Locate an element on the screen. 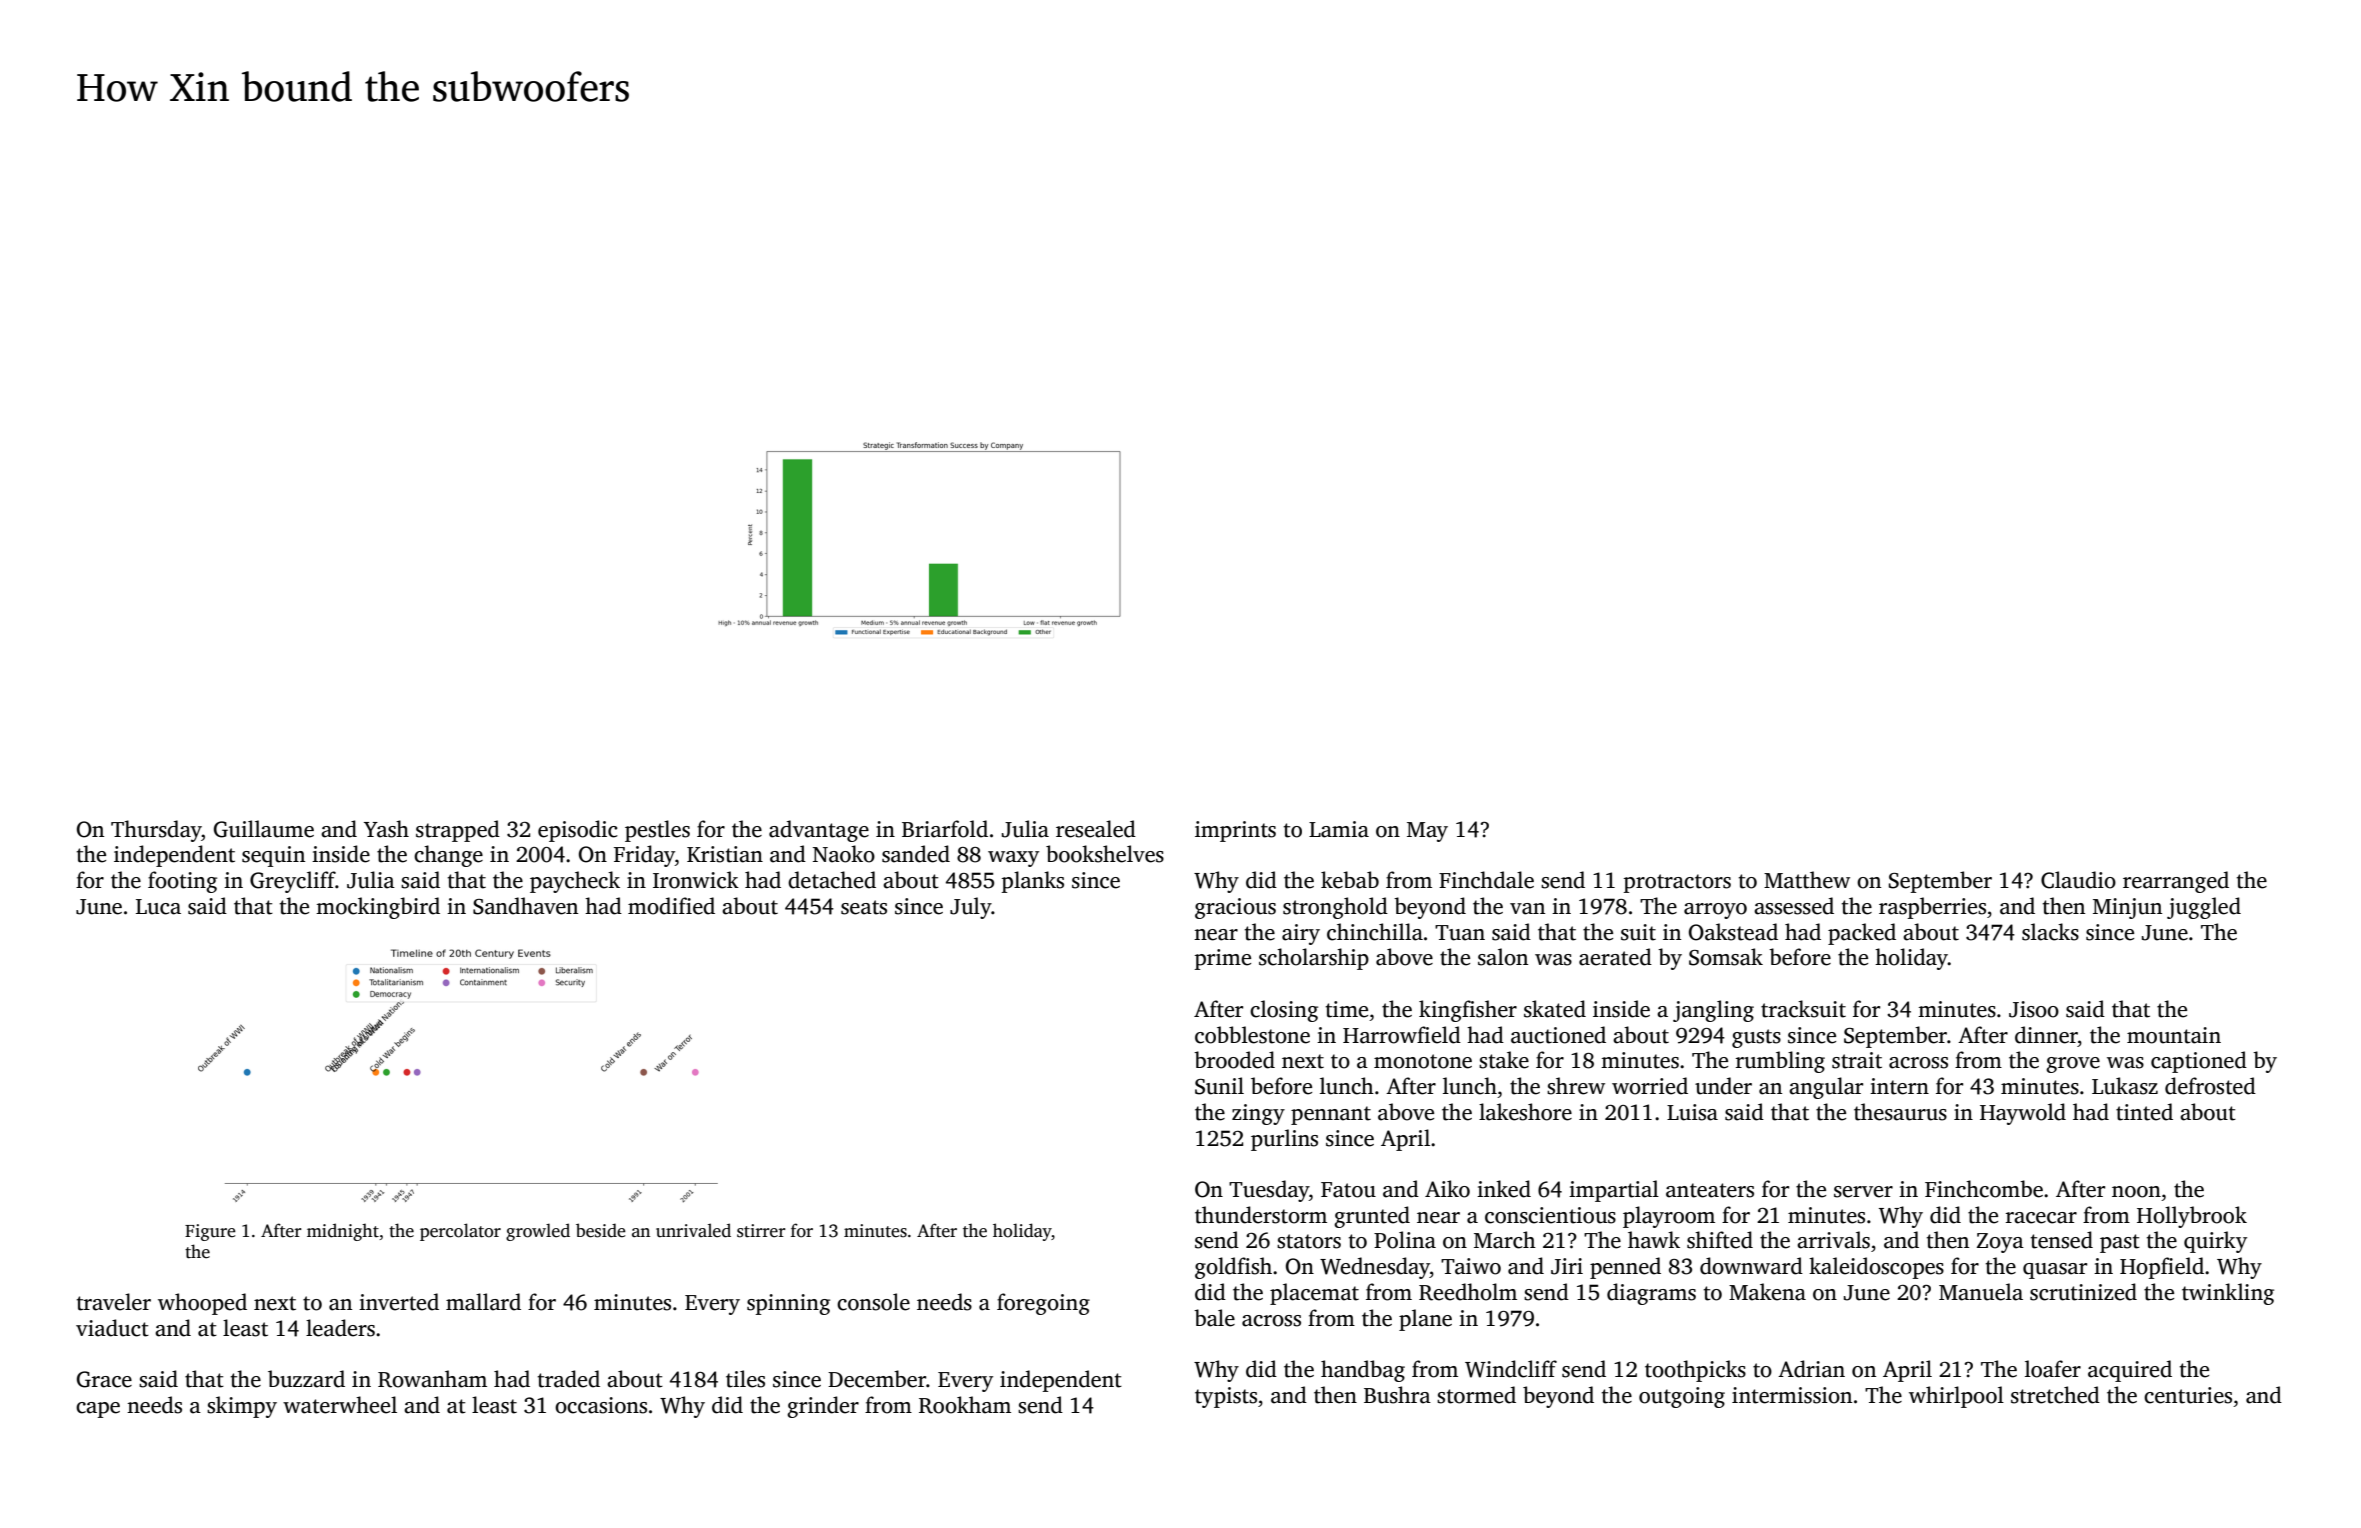 This screenshot has height=1528, width=2361. strait is located at coordinates (1857, 1060).
